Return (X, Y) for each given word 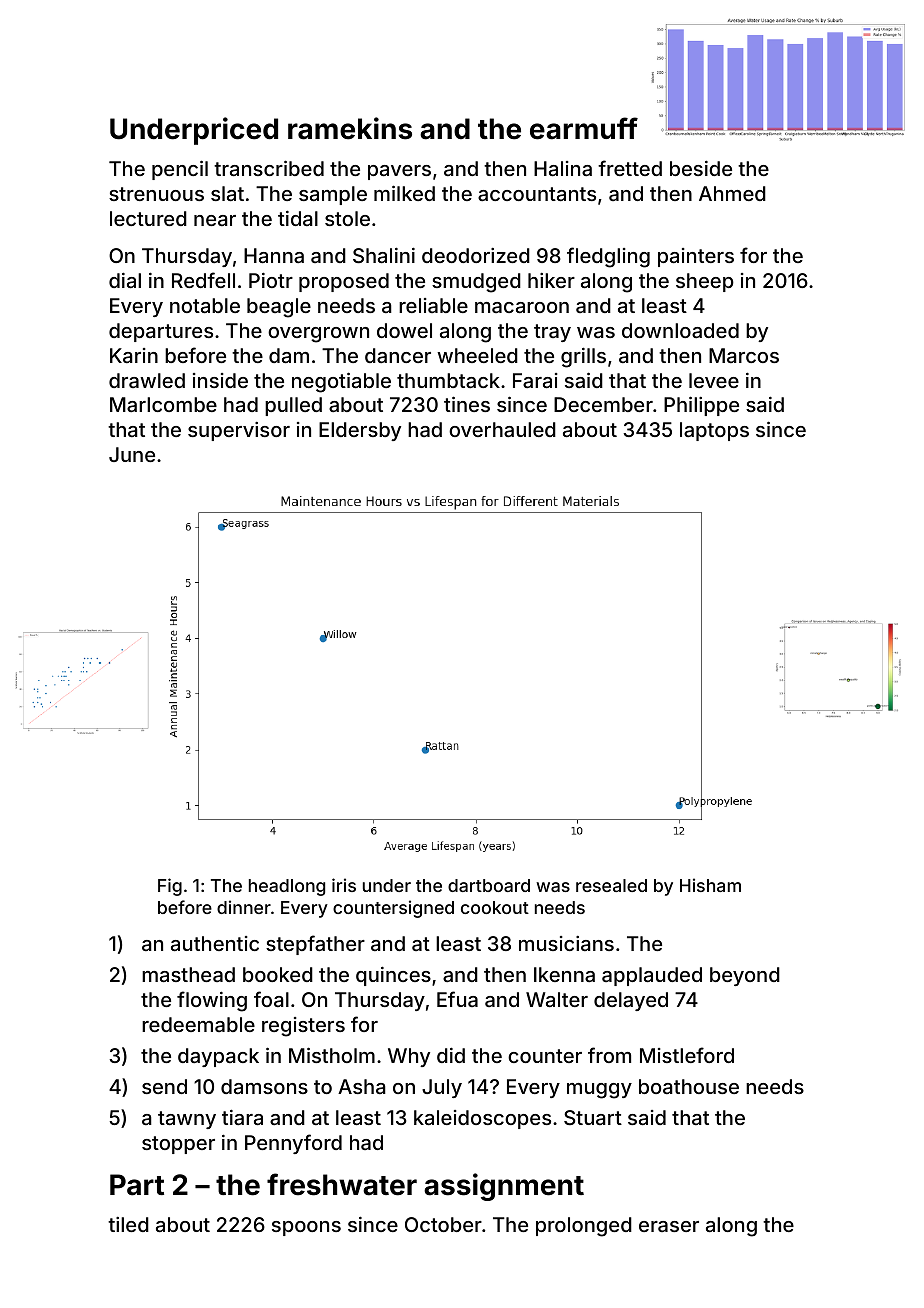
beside (701, 168)
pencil (180, 170)
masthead (188, 974)
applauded (652, 976)
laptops (714, 431)
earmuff (584, 128)
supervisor (239, 431)
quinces (393, 976)
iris (344, 885)
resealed (611, 885)
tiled (128, 1224)
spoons (306, 1228)
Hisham (710, 885)
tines (467, 404)
